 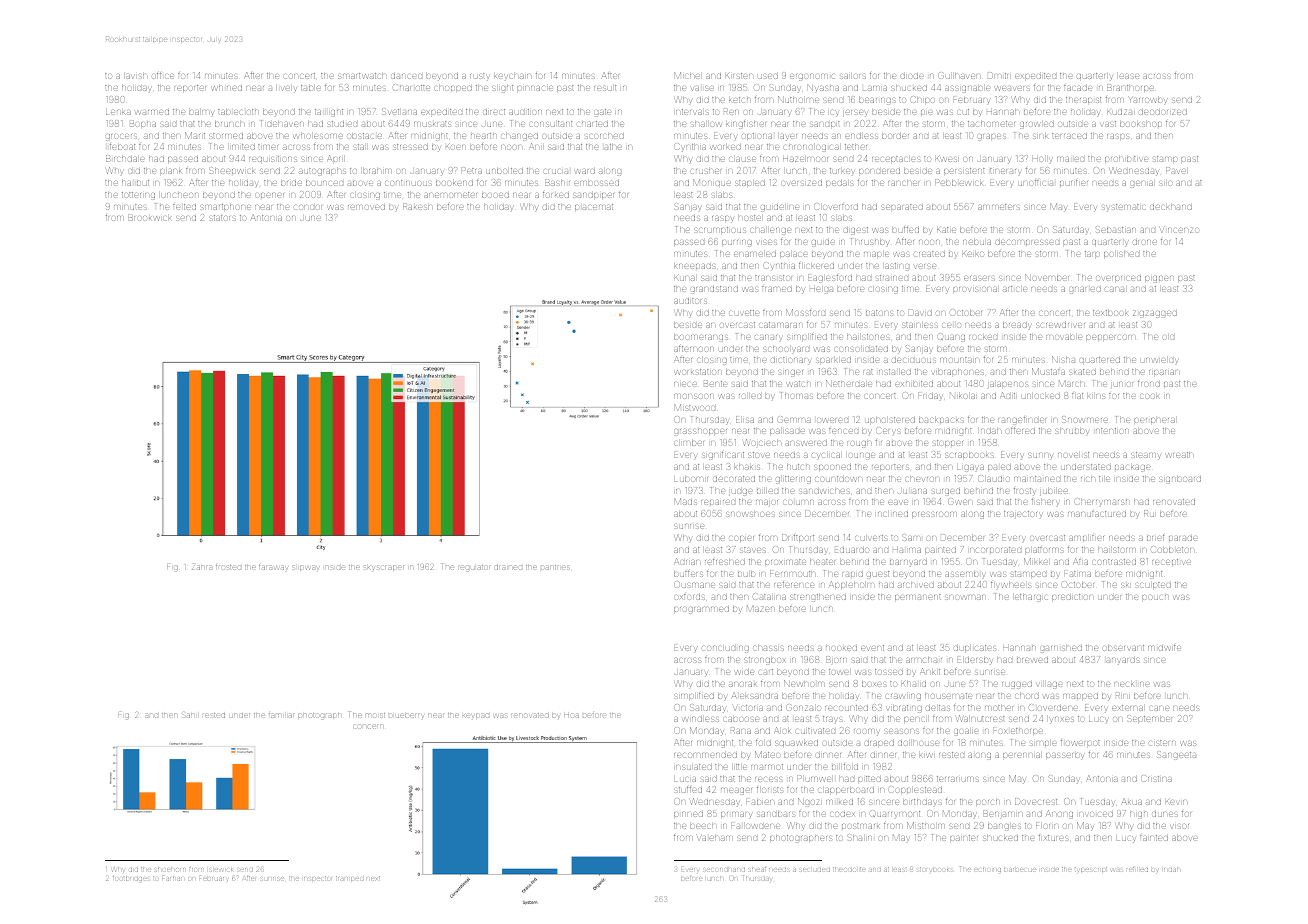 What do you see at coordinates (228, 567) in the screenshot?
I see `frosted` at bounding box center [228, 567].
